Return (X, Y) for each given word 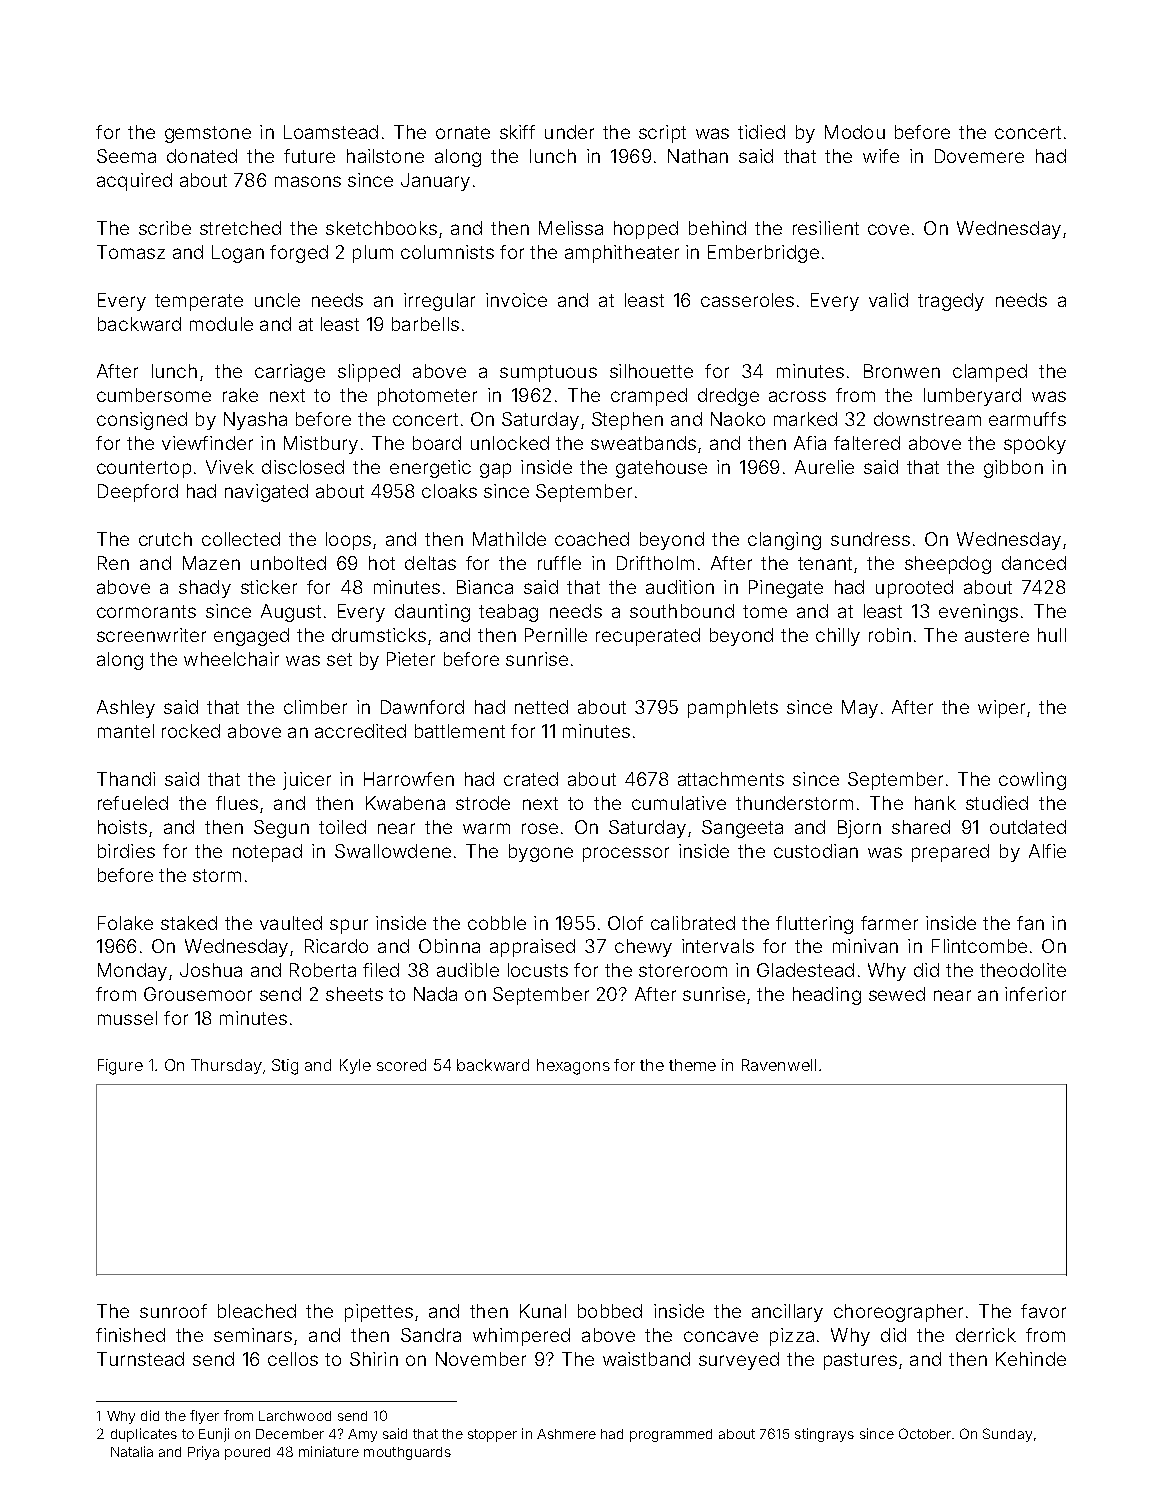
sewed (897, 994)
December (290, 1434)
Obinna (449, 946)
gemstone (208, 134)
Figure (120, 1067)
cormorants (146, 611)
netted (541, 707)
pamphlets (733, 709)
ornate (463, 132)
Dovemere (979, 156)
